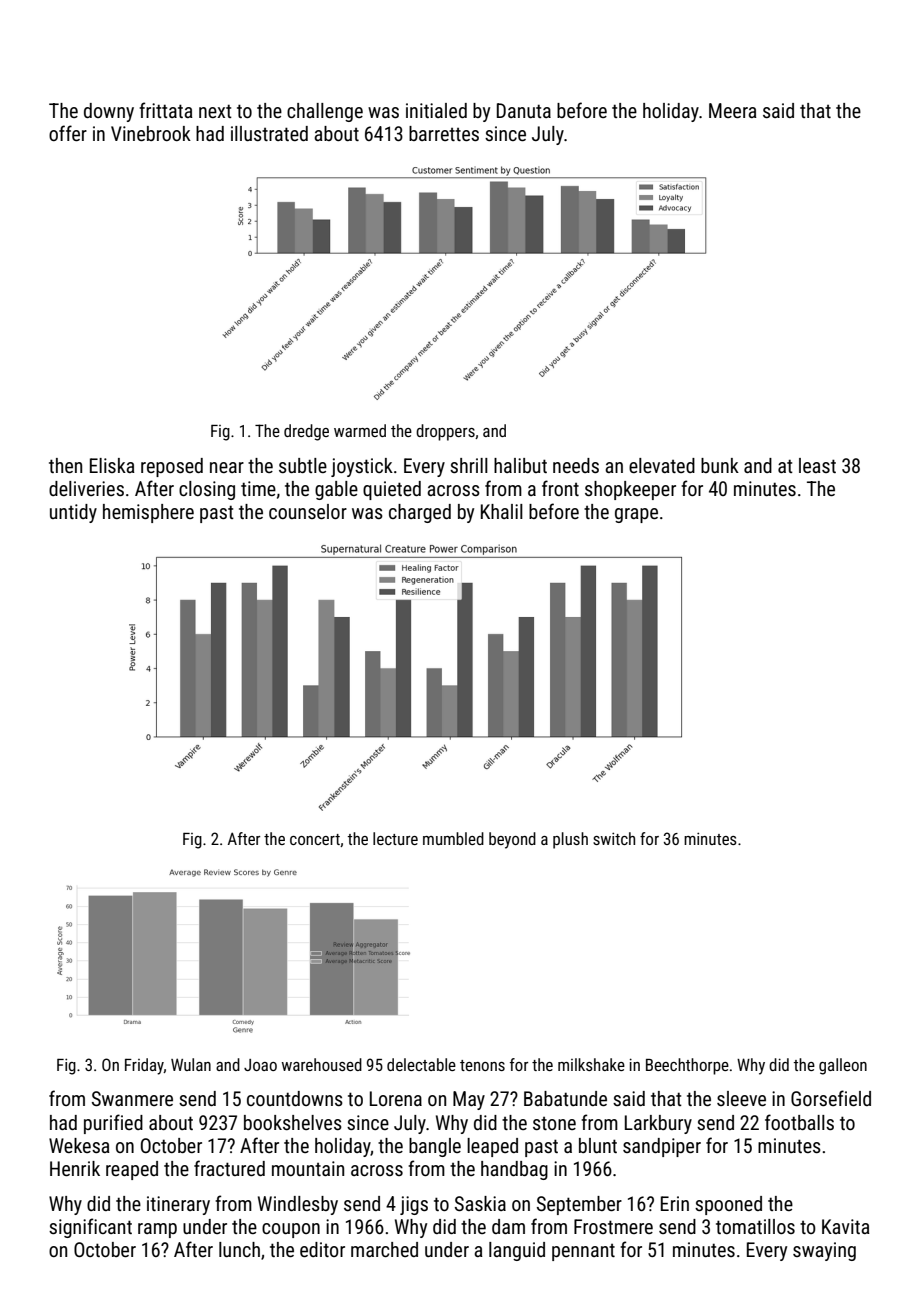  I want to click on bunk, so click(720, 465).
